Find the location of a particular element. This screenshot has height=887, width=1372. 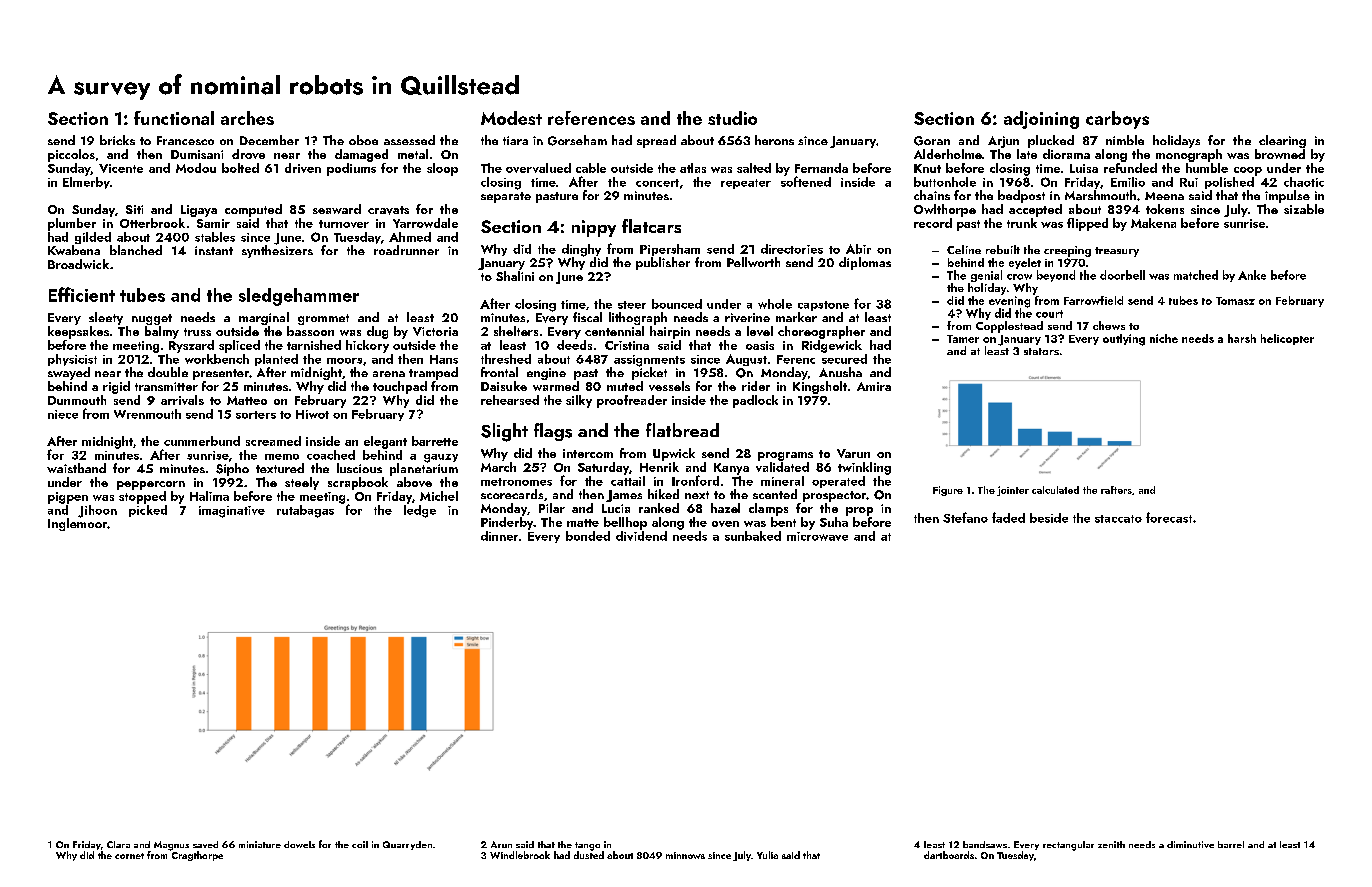

helicopter is located at coordinates (1287, 339).
